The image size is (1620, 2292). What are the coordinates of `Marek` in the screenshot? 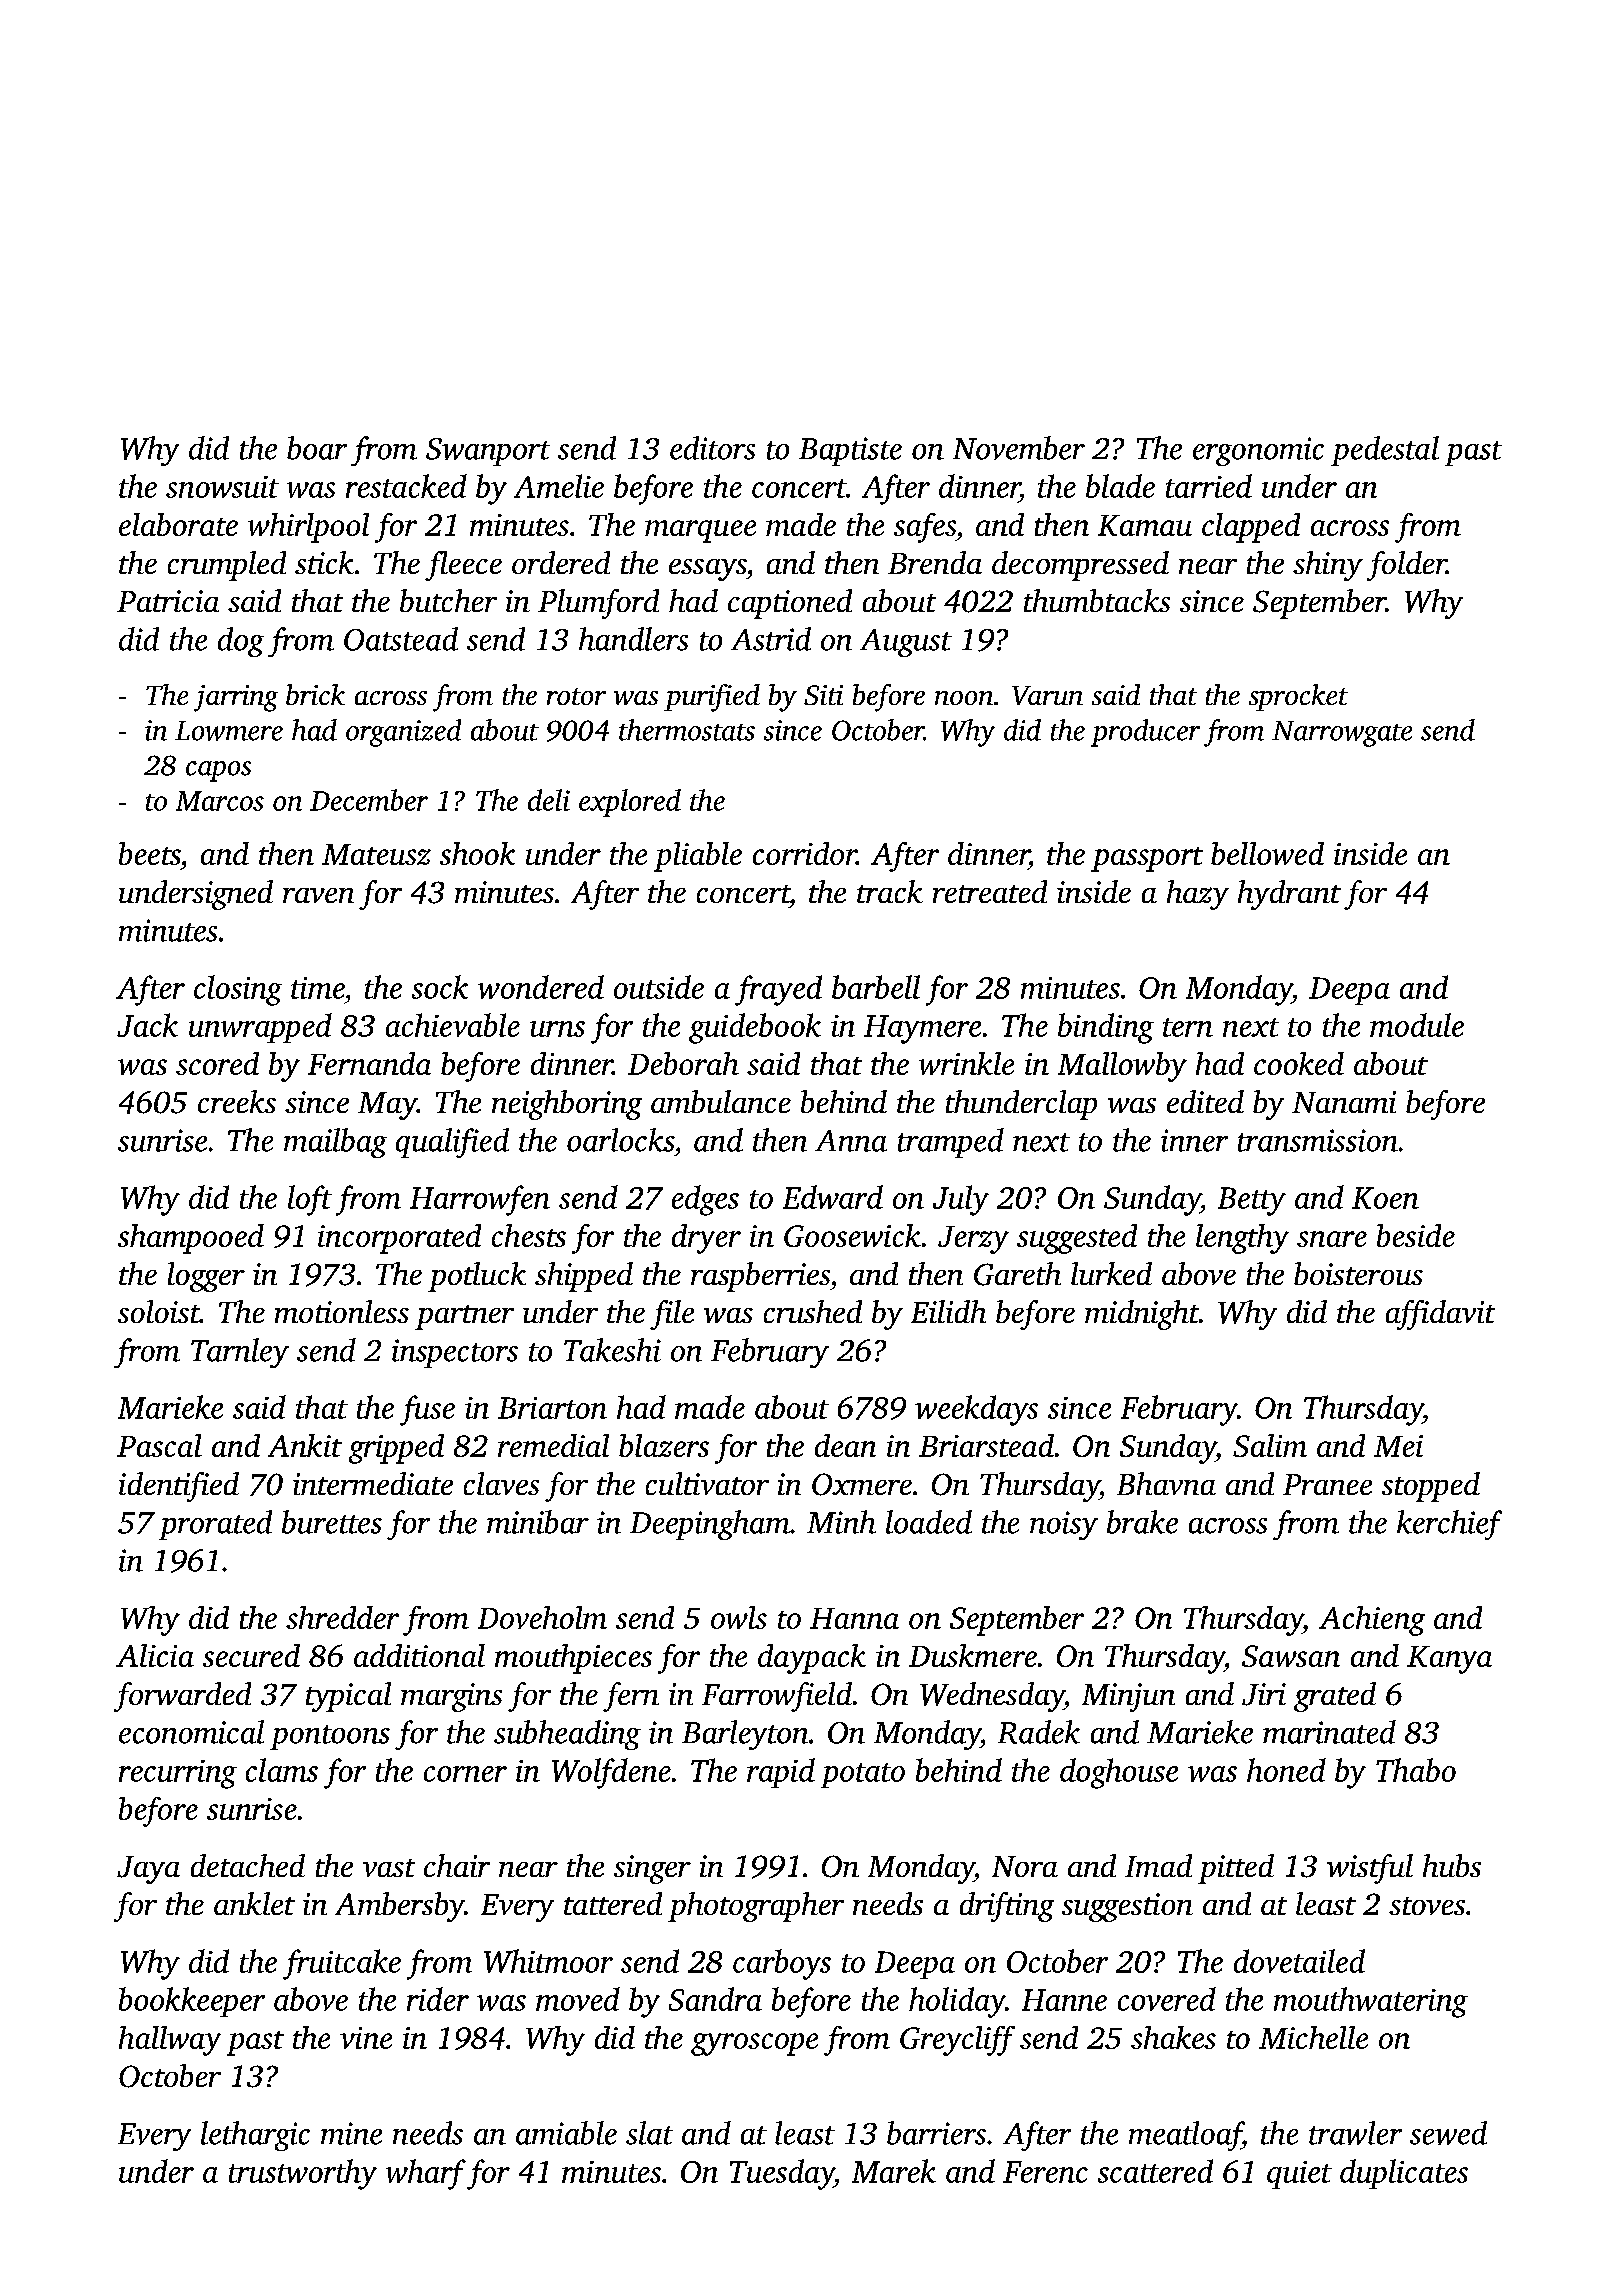 It's located at (894, 2171).
